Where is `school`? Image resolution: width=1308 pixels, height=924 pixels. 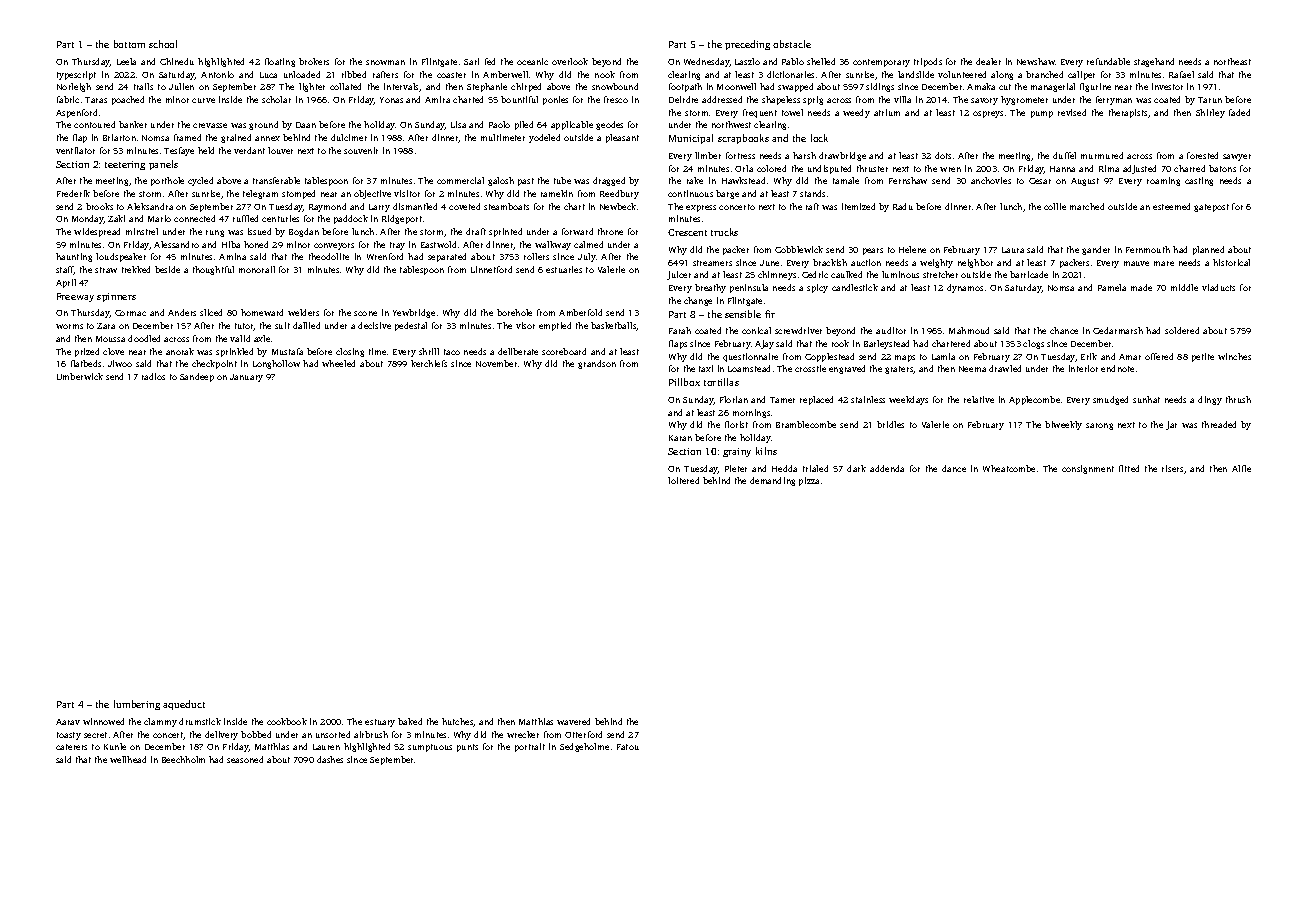
school is located at coordinates (163, 44).
